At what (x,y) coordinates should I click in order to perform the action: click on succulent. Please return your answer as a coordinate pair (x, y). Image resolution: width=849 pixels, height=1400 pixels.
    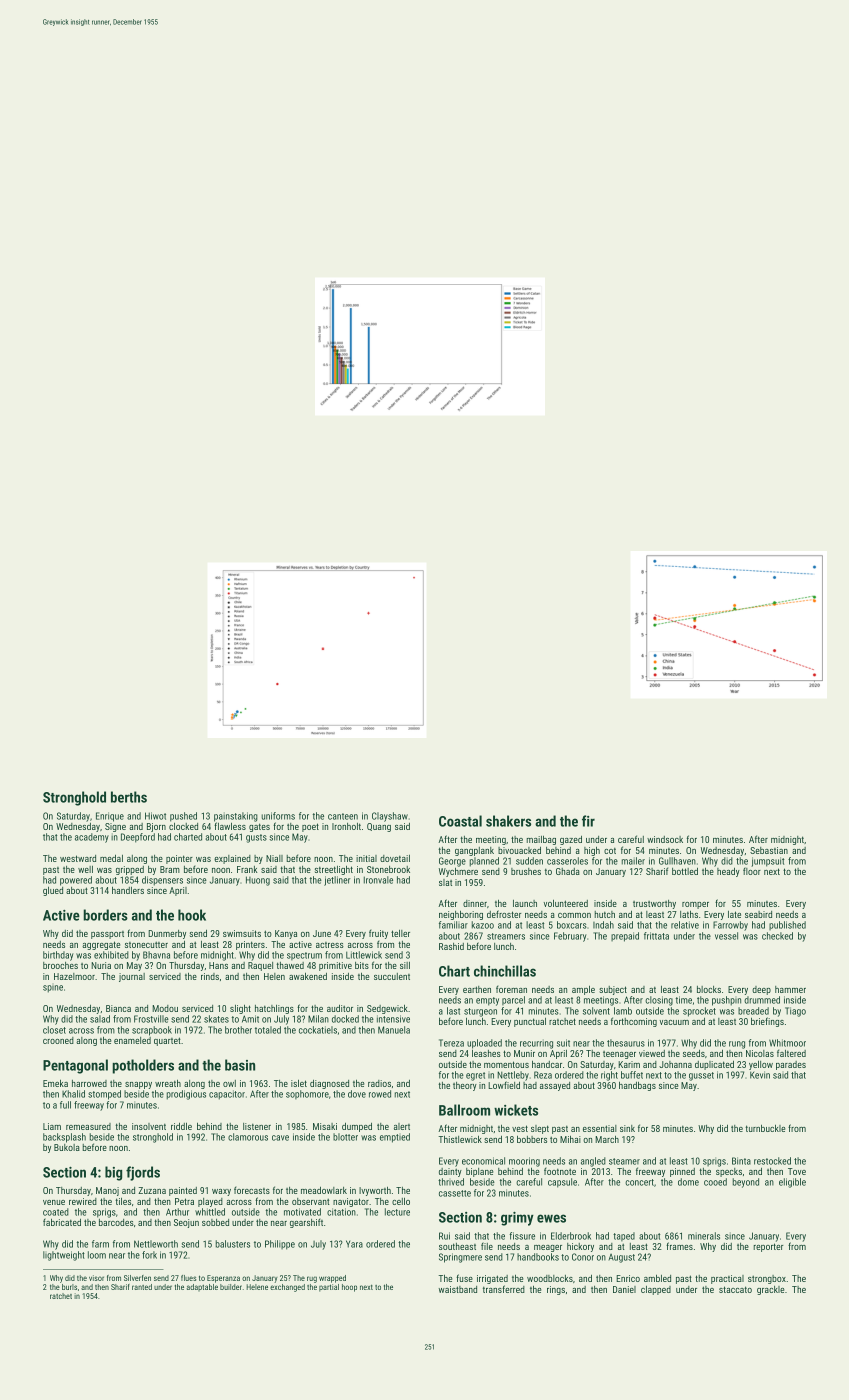
    Looking at the image, I should click on (392, 976).
